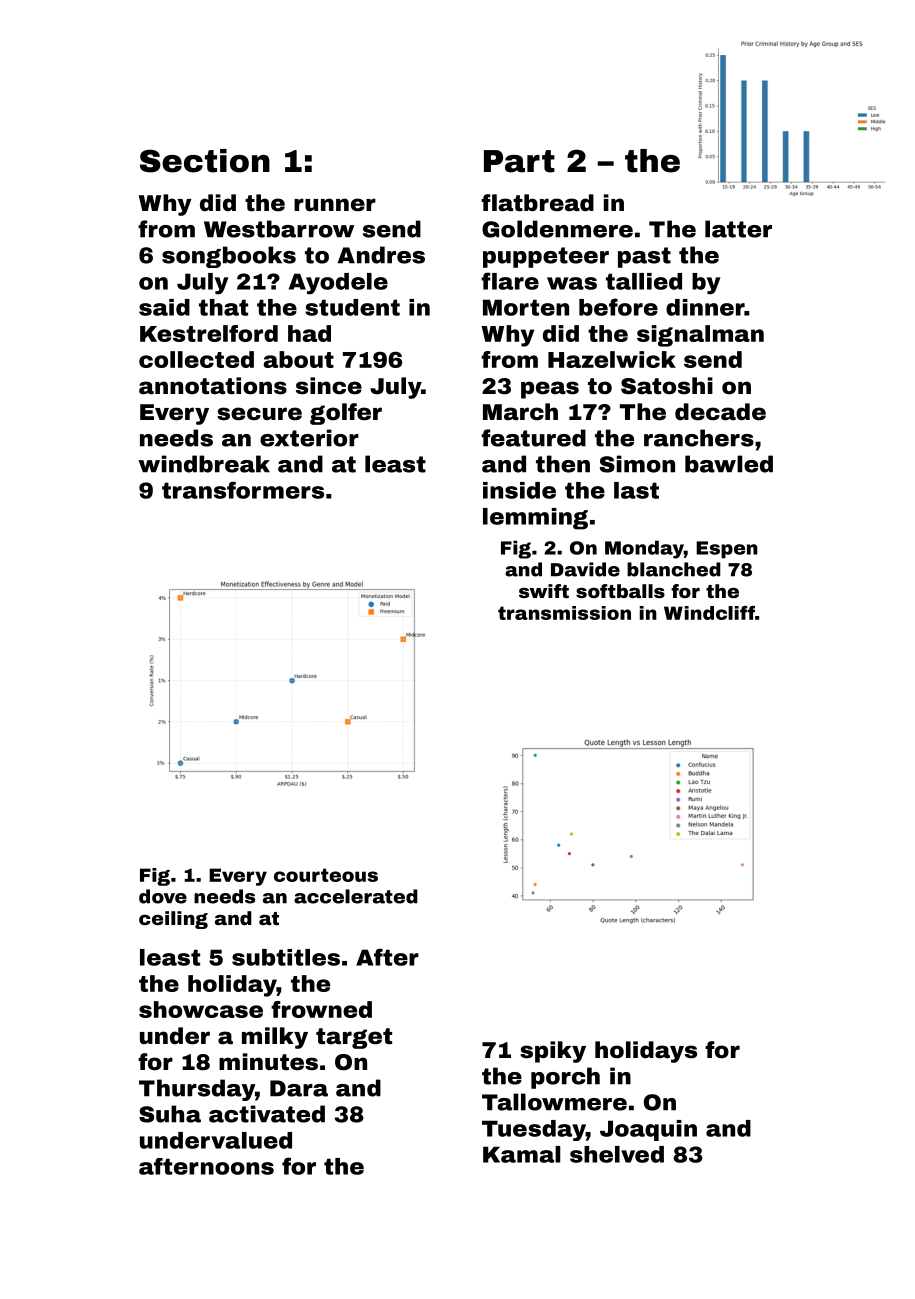  What do you see at coordinates (298, 359) in the document?
I see `about` at bounding box center [298, 359].
